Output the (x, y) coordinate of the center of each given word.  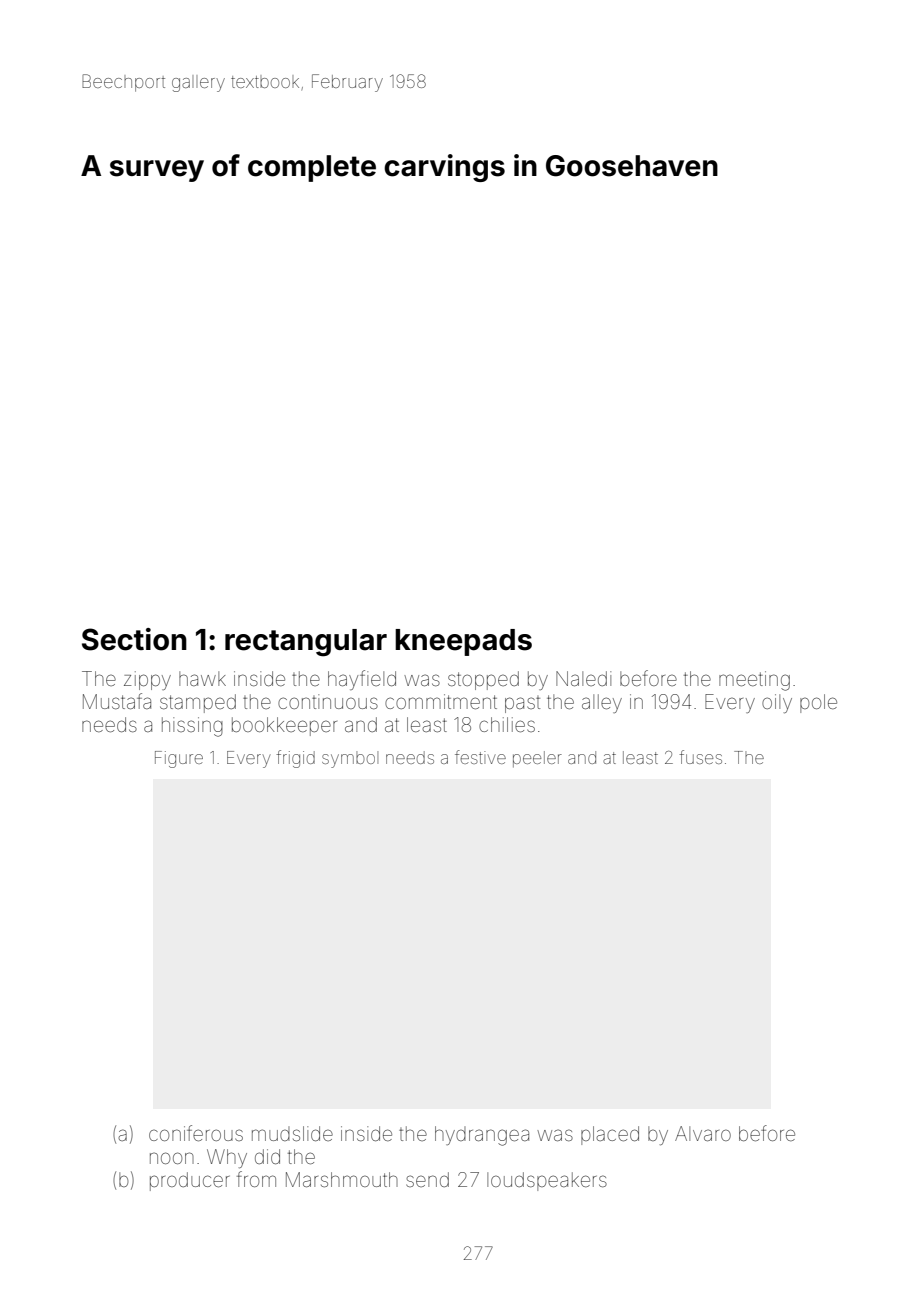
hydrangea (482, 1136)
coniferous (196, 1133)
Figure (179, 759)
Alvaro (703, 1133)
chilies (507, 724)
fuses (700, 757)
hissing (192, 727)
